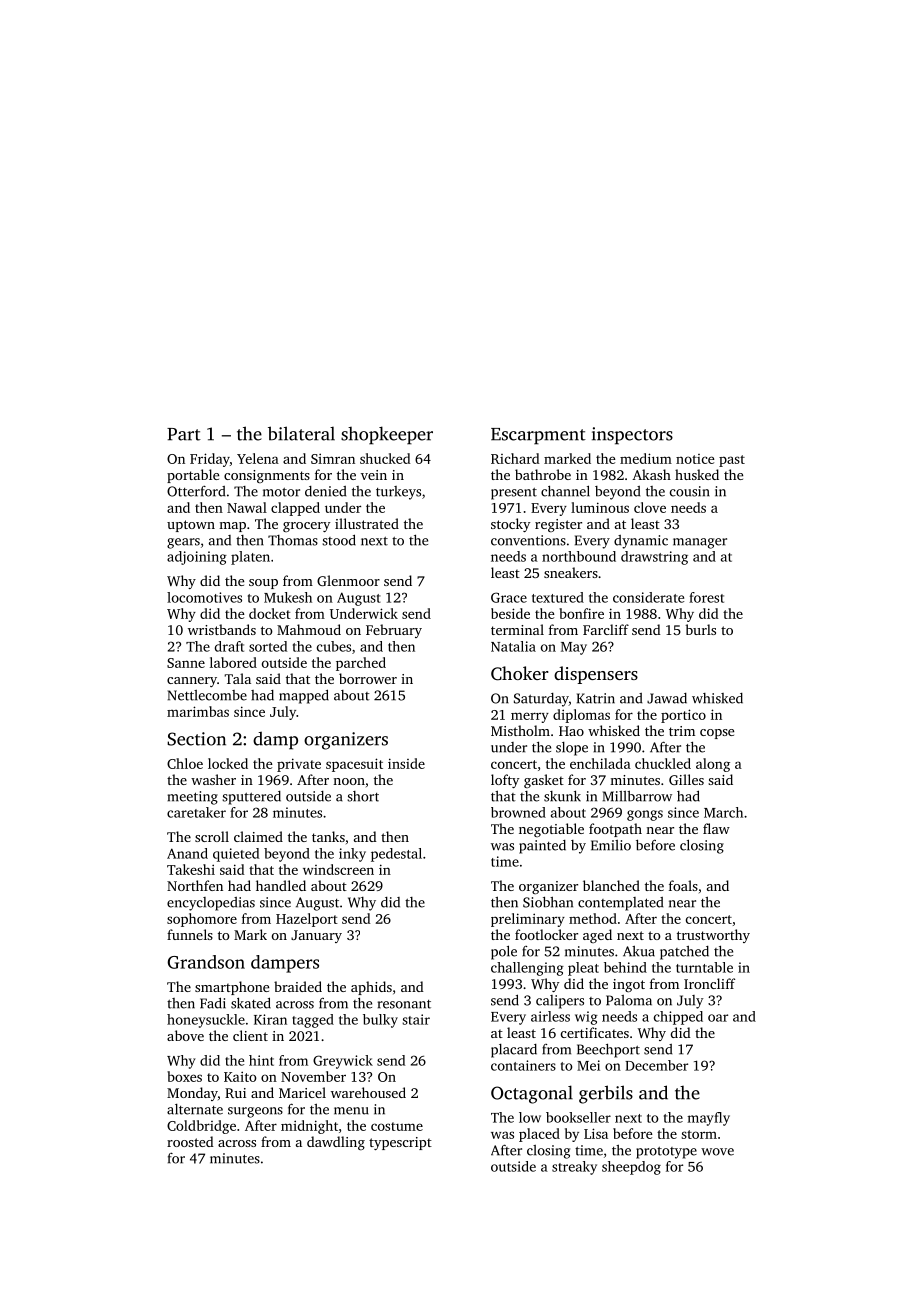  Describe the element at coordinates (183, 543) in the screenshot. I see `gears` at that location.
